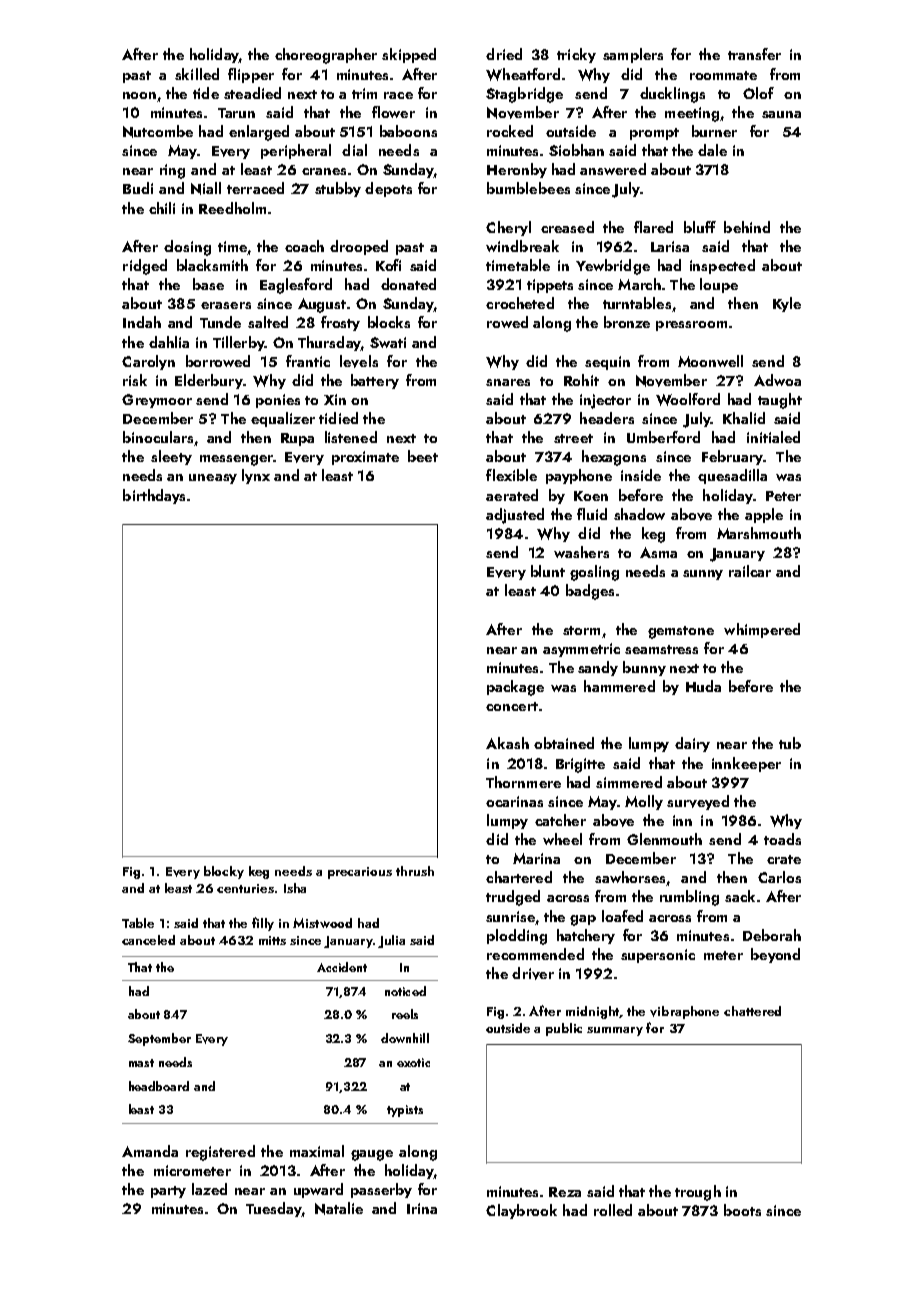 Image resolution: width=924 pixels, height=1314 pixels. Describe the element at coordinates (787, 304) in the screenshot. I see `Kyle` at that location.
